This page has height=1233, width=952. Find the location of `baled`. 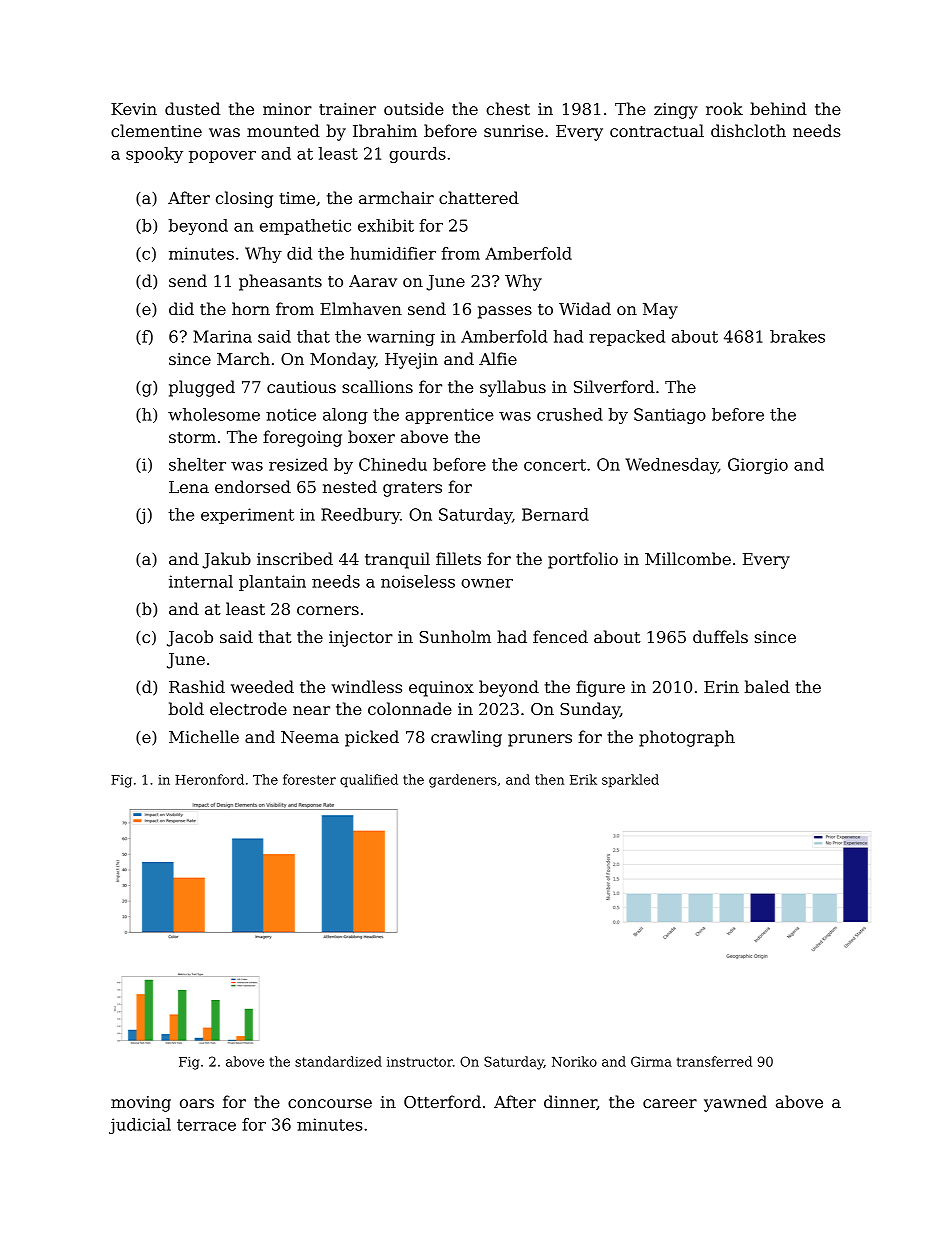

baled is located at coordinates (767, 686).
